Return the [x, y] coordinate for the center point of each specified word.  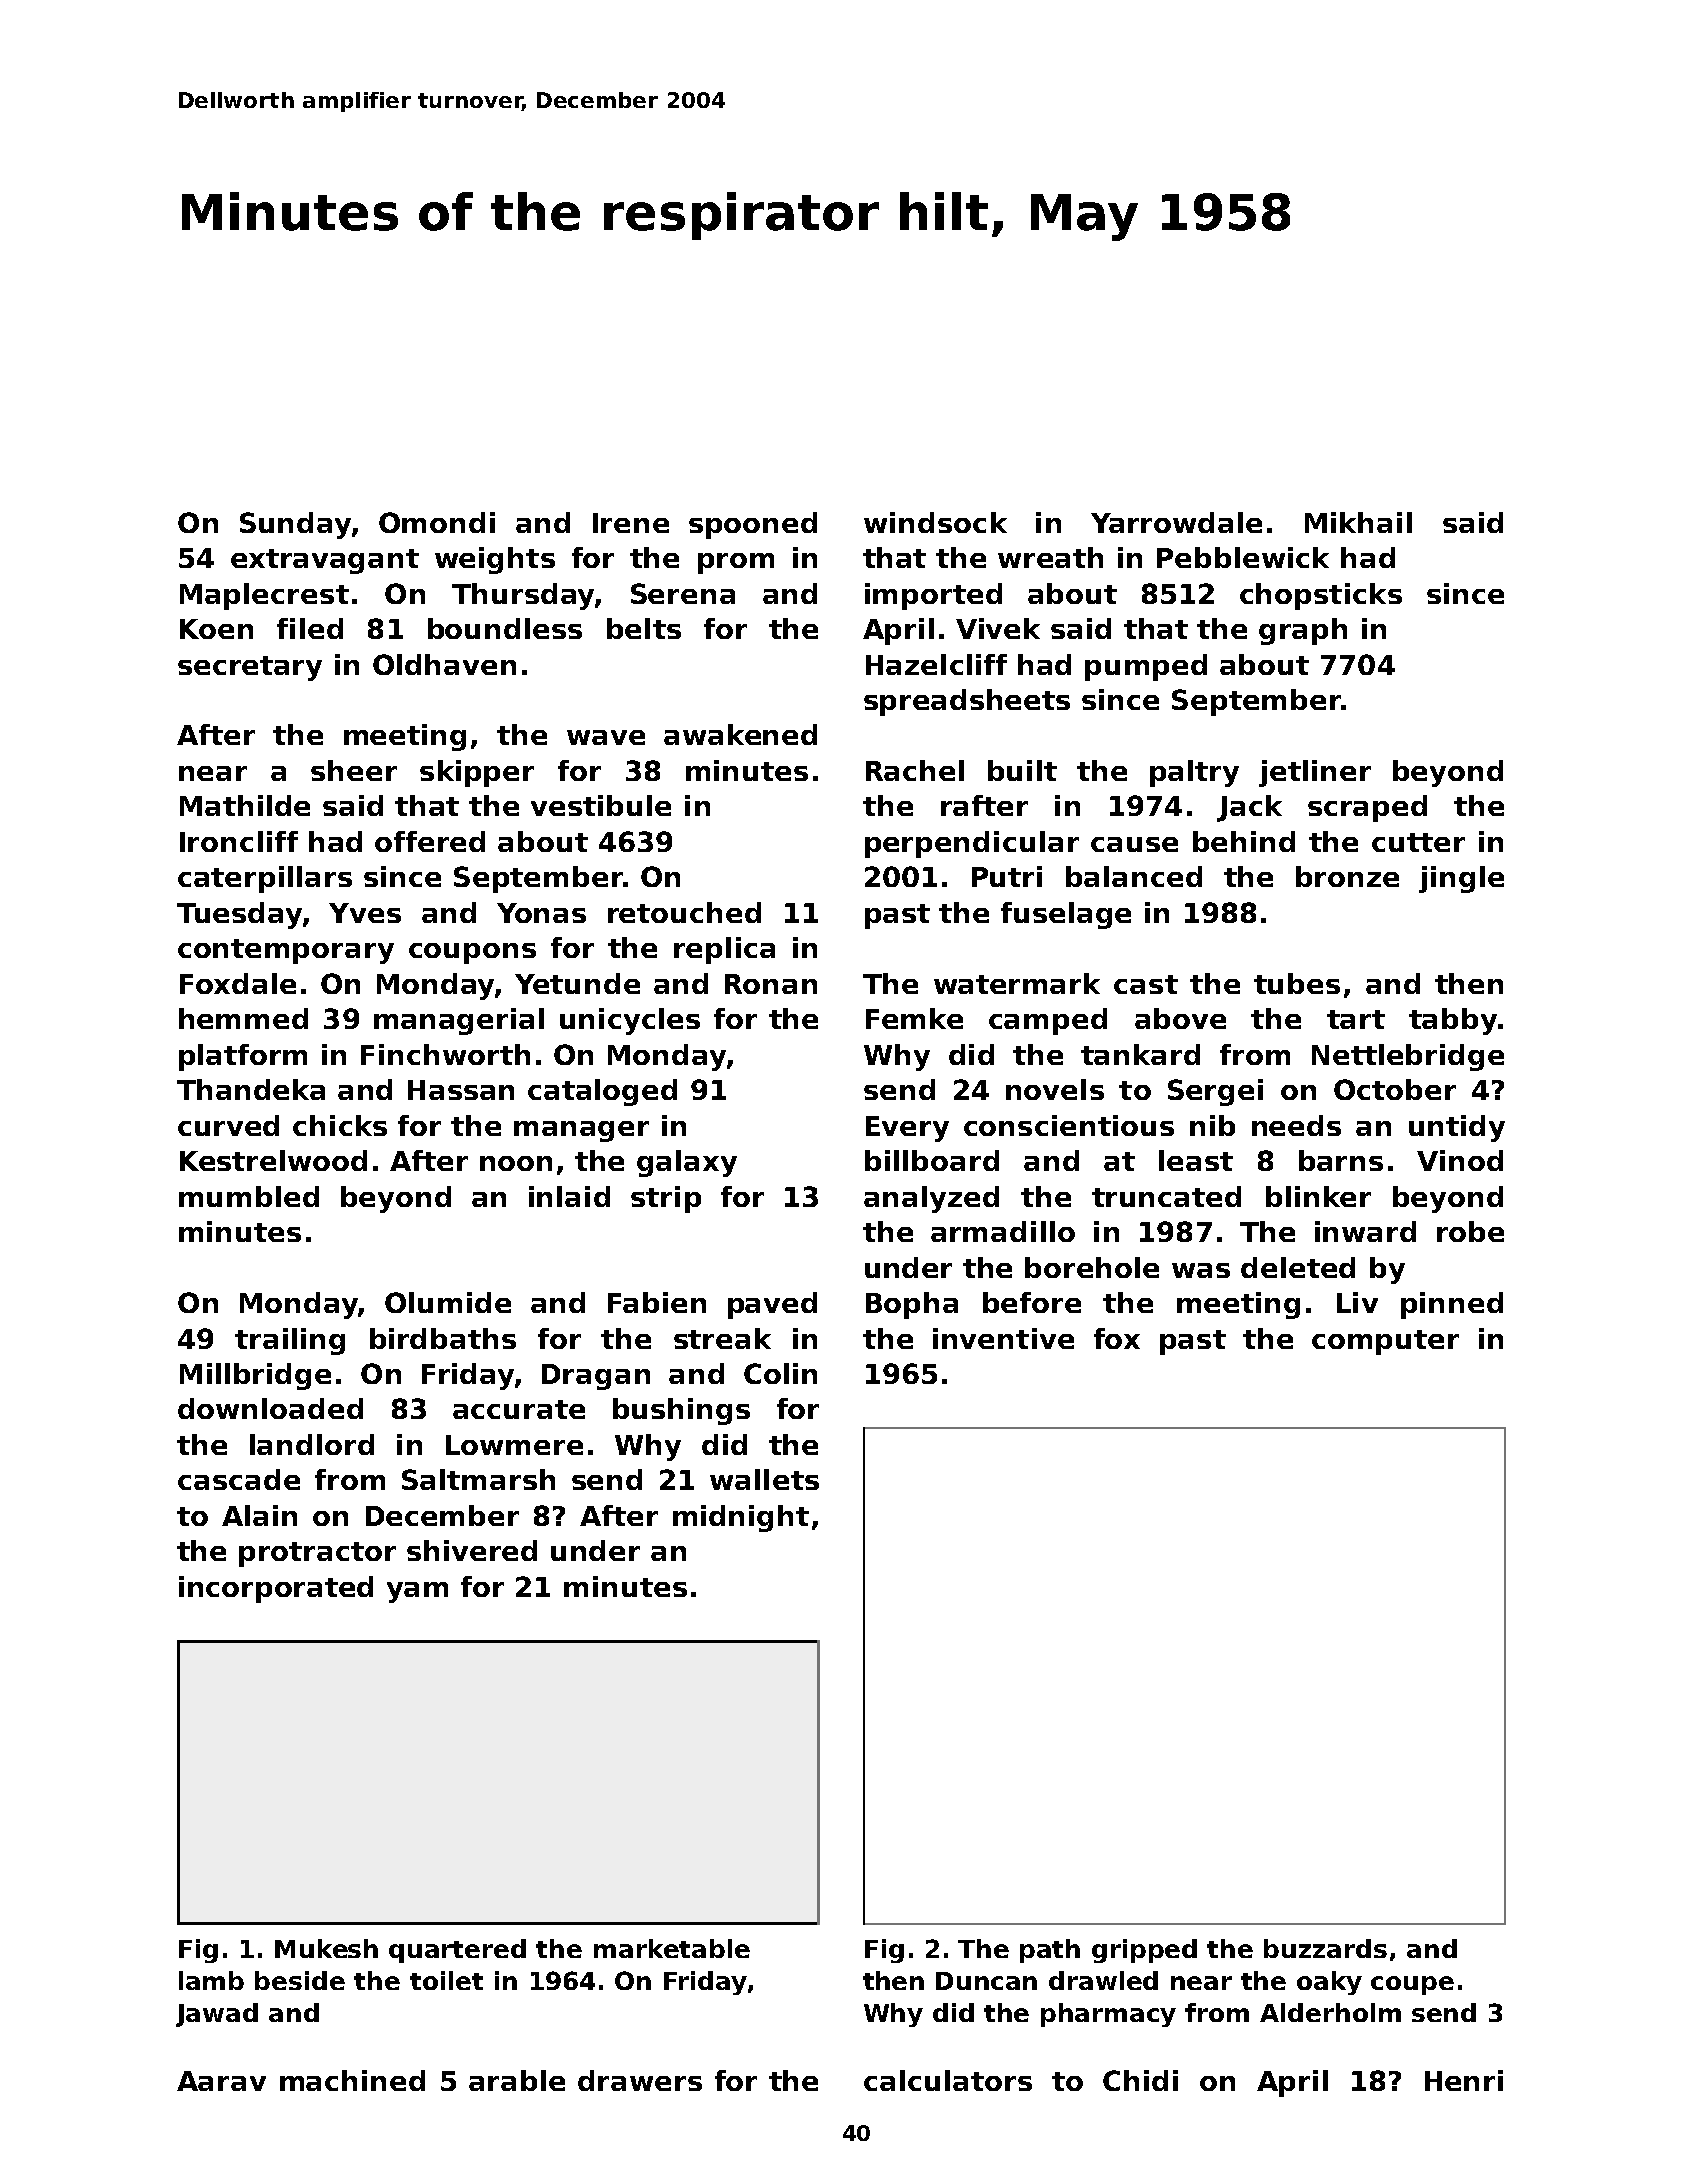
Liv [1357, 1302]
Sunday [295, 525]
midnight [741, 1518]
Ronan [771, 984]
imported [933, 596]
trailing [290, 1341]
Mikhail [1358, 522]
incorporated [276, 1589]
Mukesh [326, 1948]
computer [1385, 1342]
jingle [1461, 879]
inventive [1003, 1338]
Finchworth [445, 1054]
